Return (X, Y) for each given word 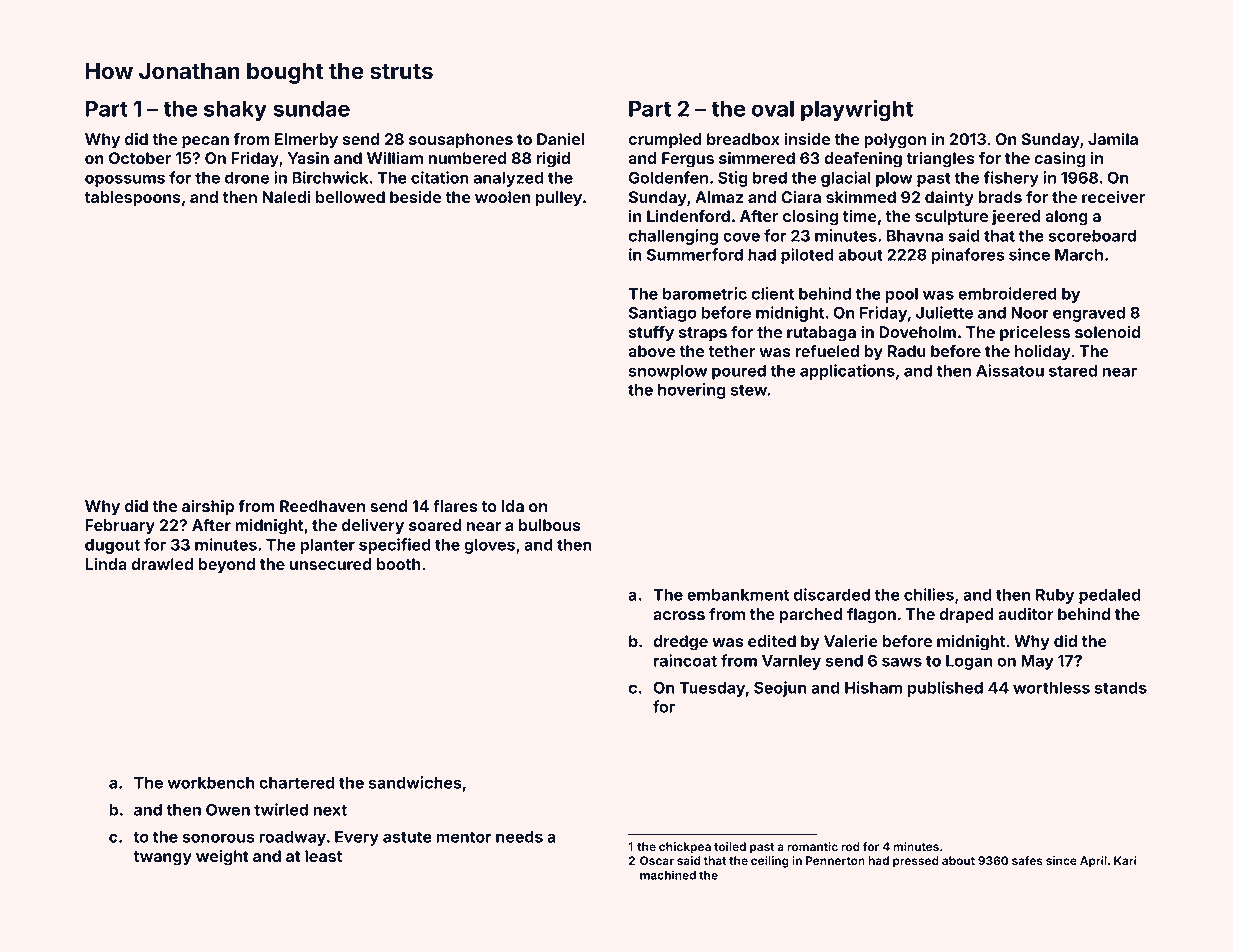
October (140, 158)
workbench (211, 783)
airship (208, 508)
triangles (940, 160)
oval (773, 108)
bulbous (550, 525)
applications (847, 372)
